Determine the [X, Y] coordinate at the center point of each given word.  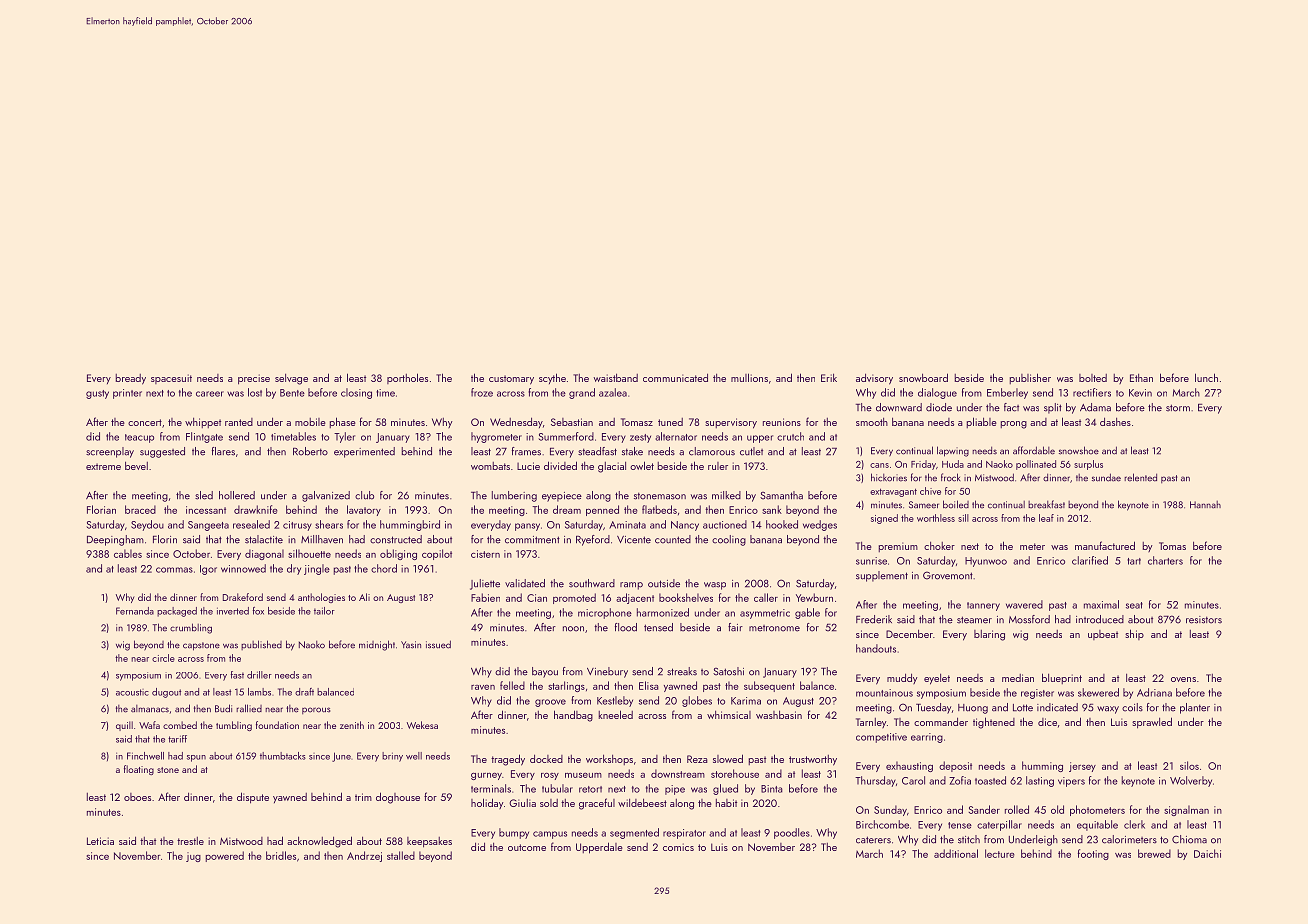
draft [304, 692]
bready [131, 379]
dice [1047, 722]
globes [697, 701]
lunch [1206, 377]
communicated [675, 377]
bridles [281, 855]
